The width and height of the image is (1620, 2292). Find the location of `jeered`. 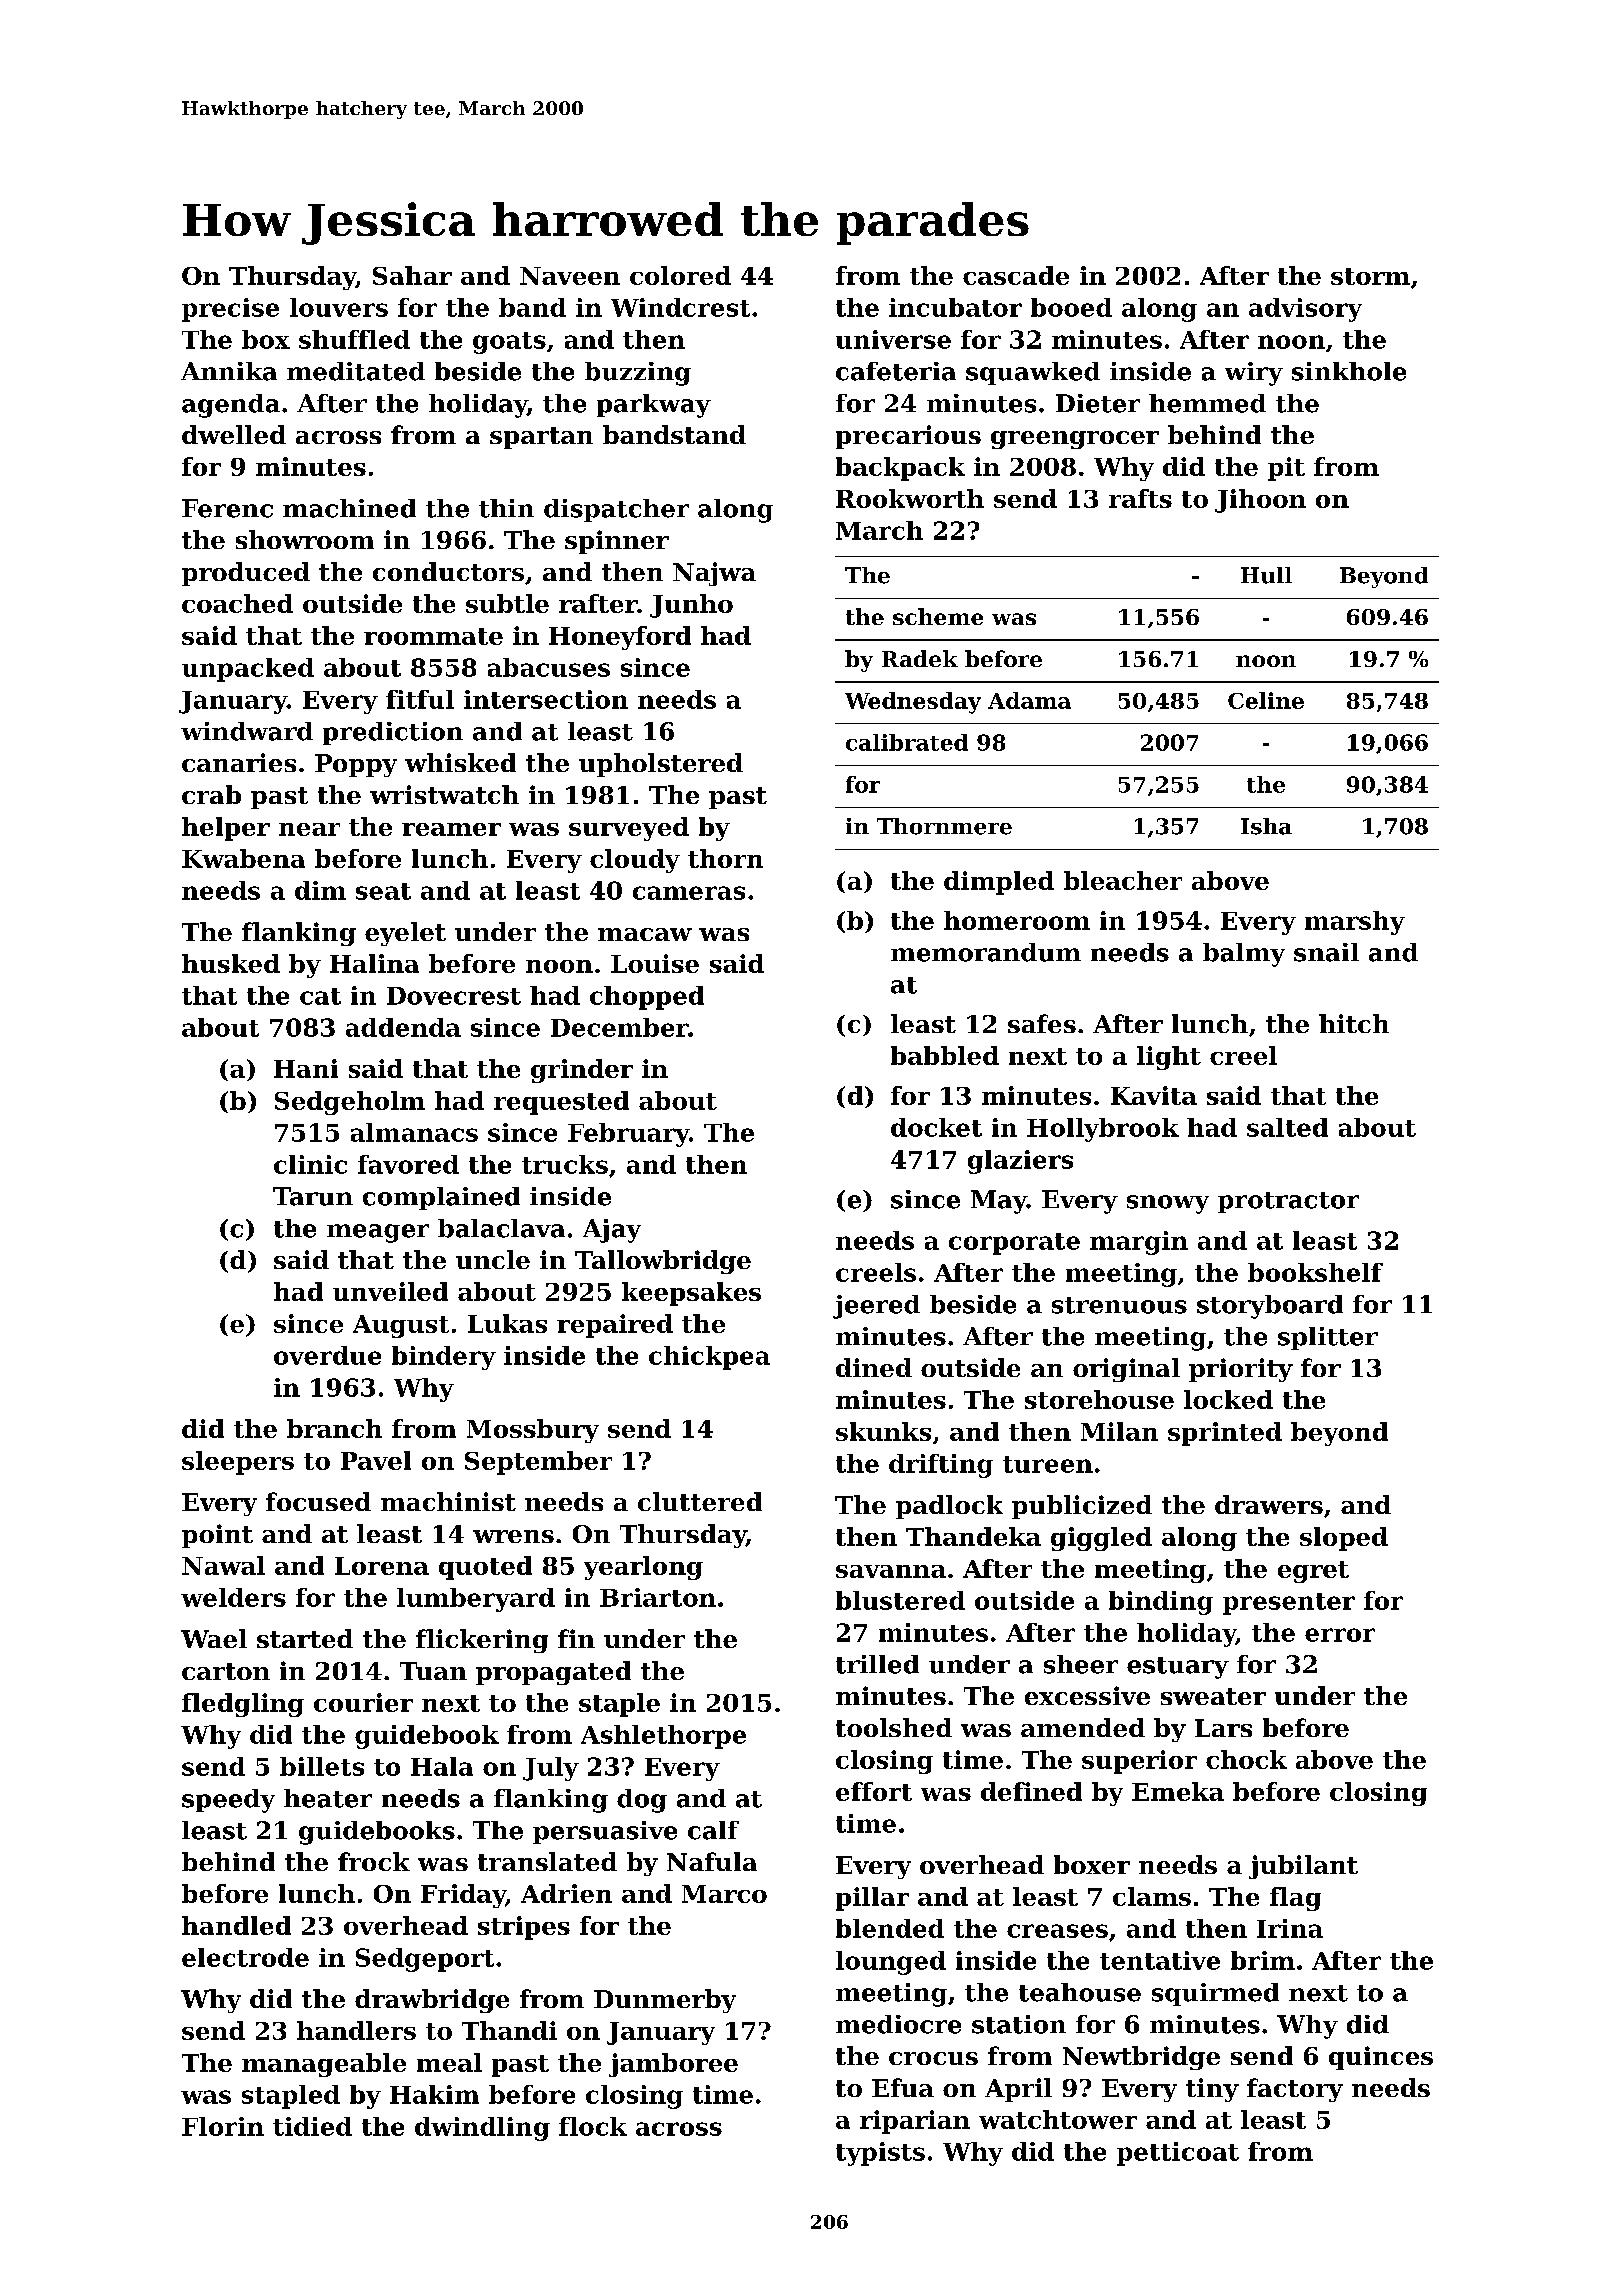

jeered is located at coordinates (876, 1307).
